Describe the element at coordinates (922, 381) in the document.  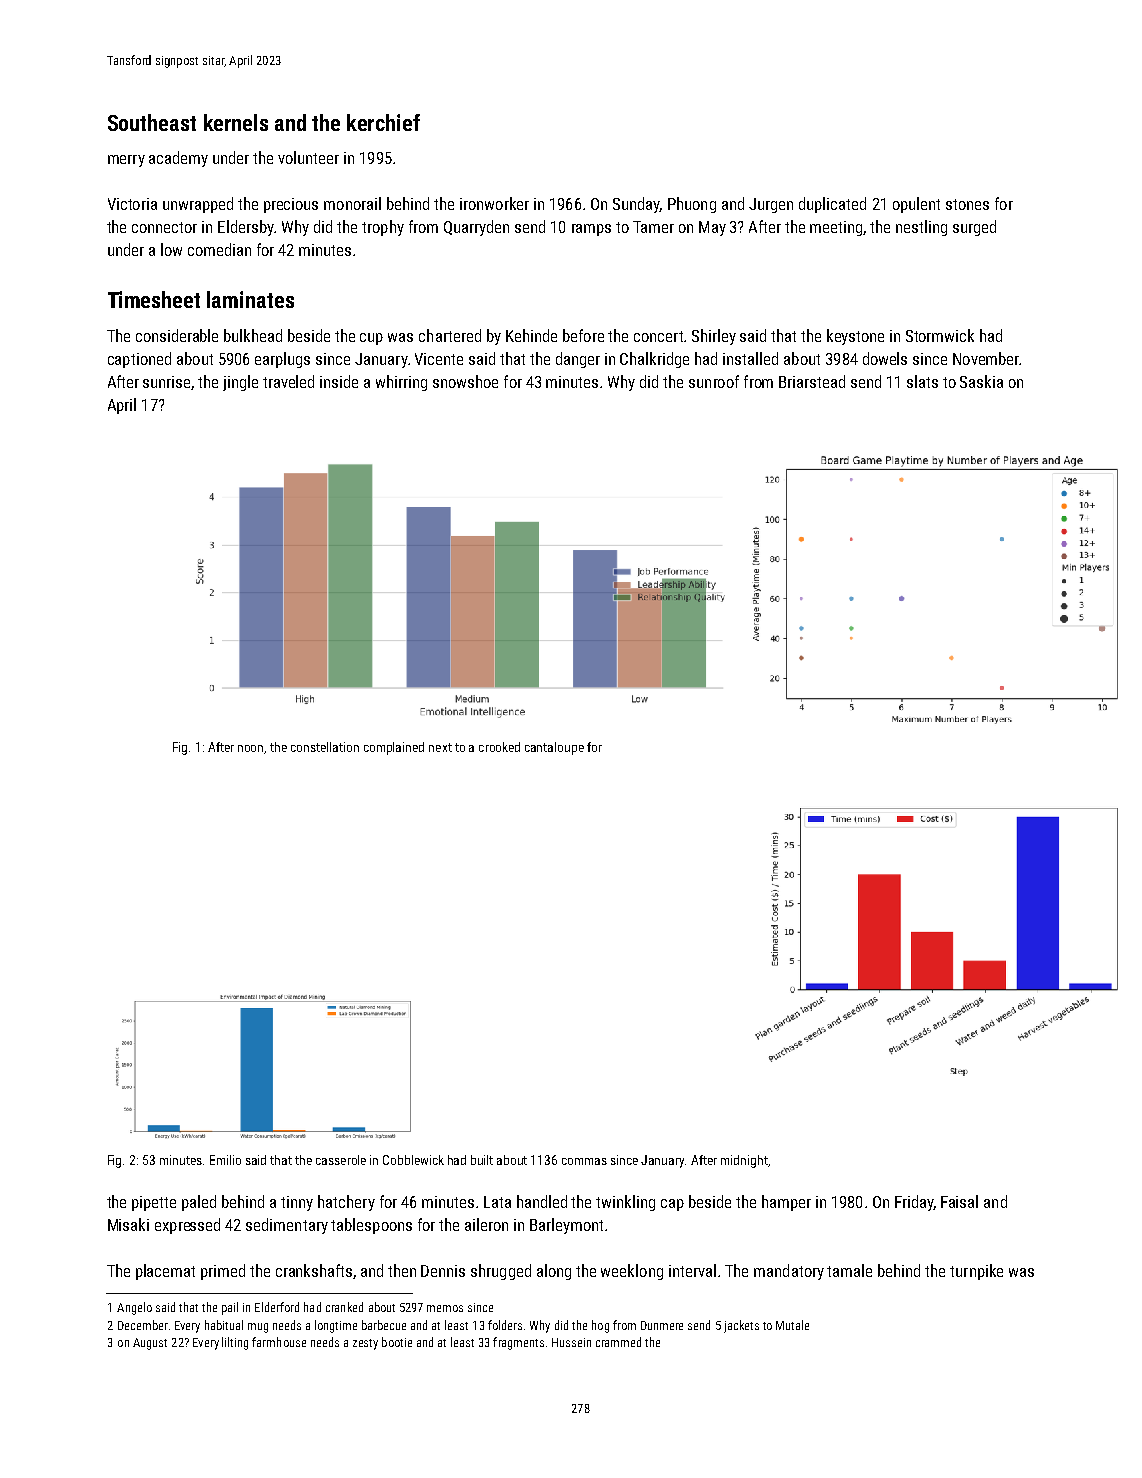
I see `slats` at that location.
